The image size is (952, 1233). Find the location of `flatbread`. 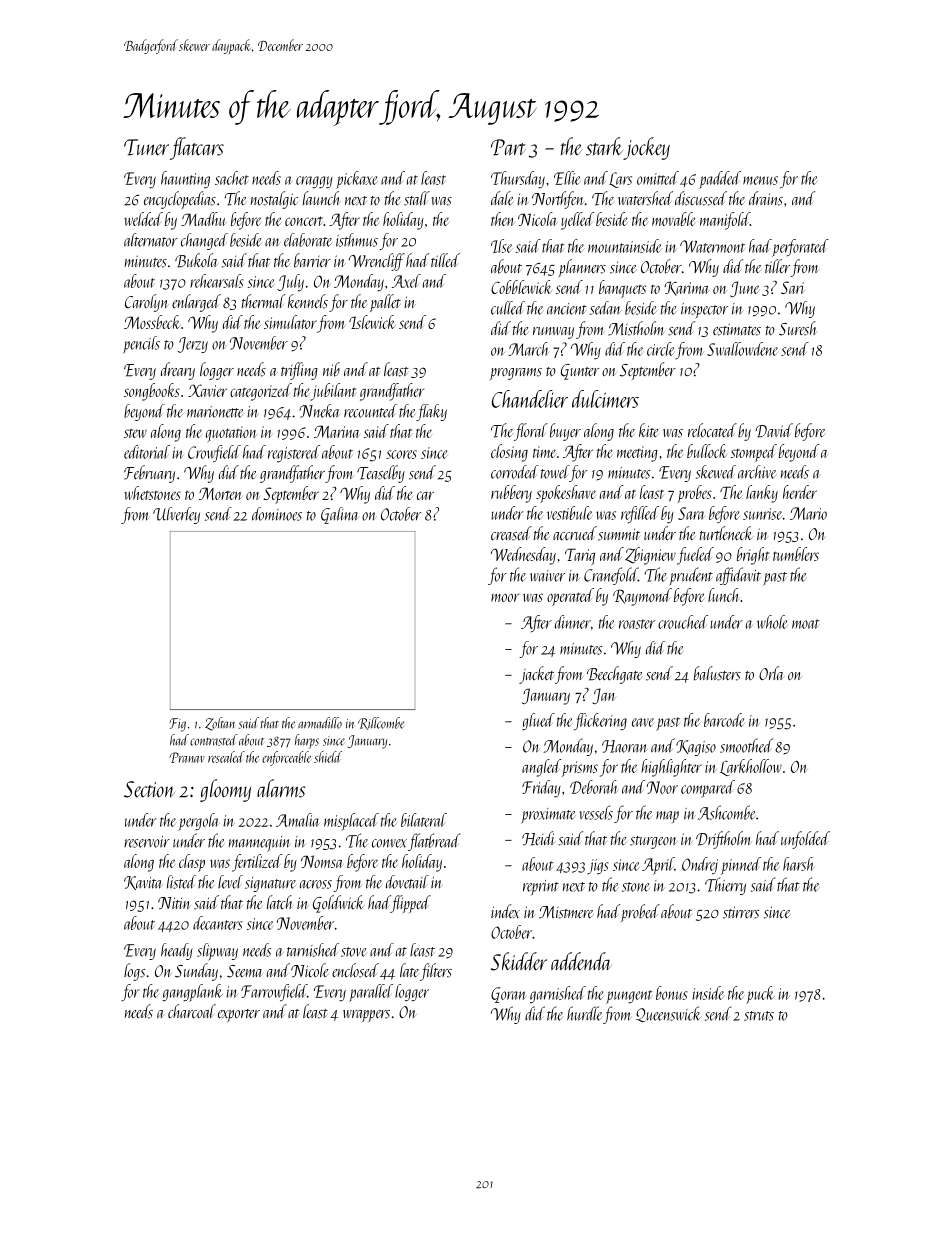

flatbread is located at coordinates (434, 842).
